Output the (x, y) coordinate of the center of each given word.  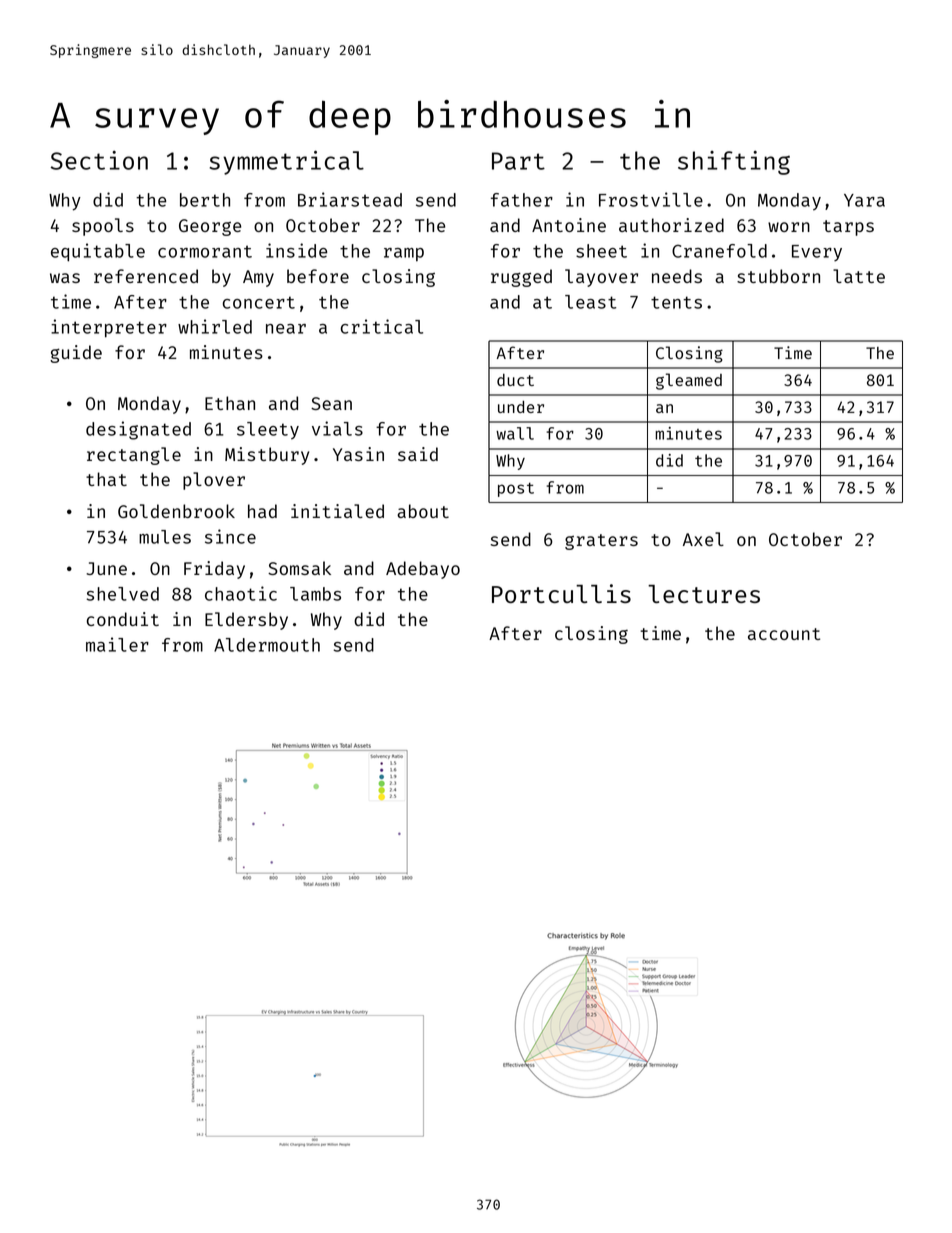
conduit (123, 619)
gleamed (689, 381)
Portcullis (561, 593)
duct (515, 380)
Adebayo (423, 570)
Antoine (569, 225)
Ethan (230, 403)
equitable (98, 252)
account (784, 634)
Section (99, 160)
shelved (122, 594)
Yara (864, 200)
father (522, 200)
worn (789, 227)
